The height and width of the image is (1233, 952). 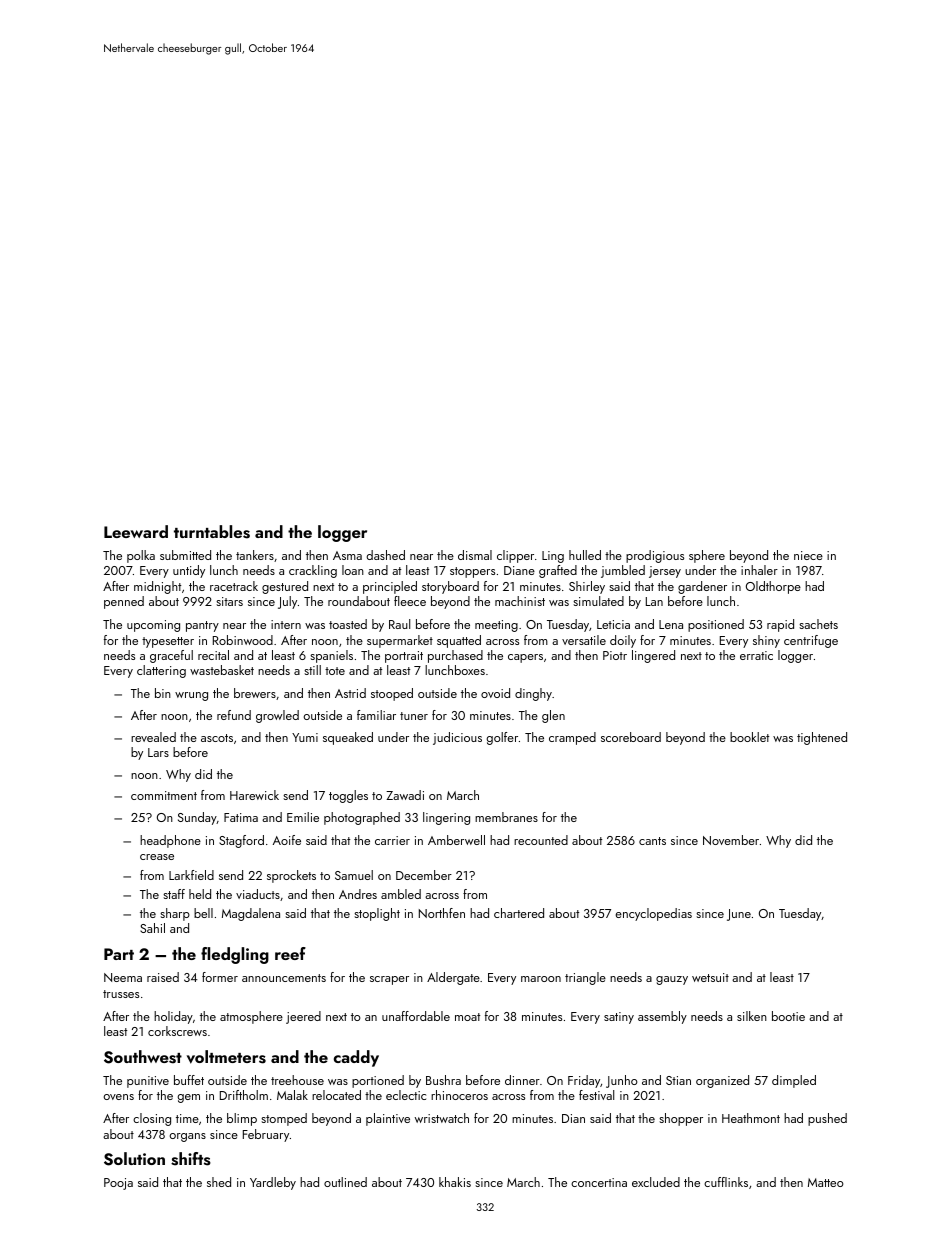 I want to click on cants, so click(x=652, y=841).
